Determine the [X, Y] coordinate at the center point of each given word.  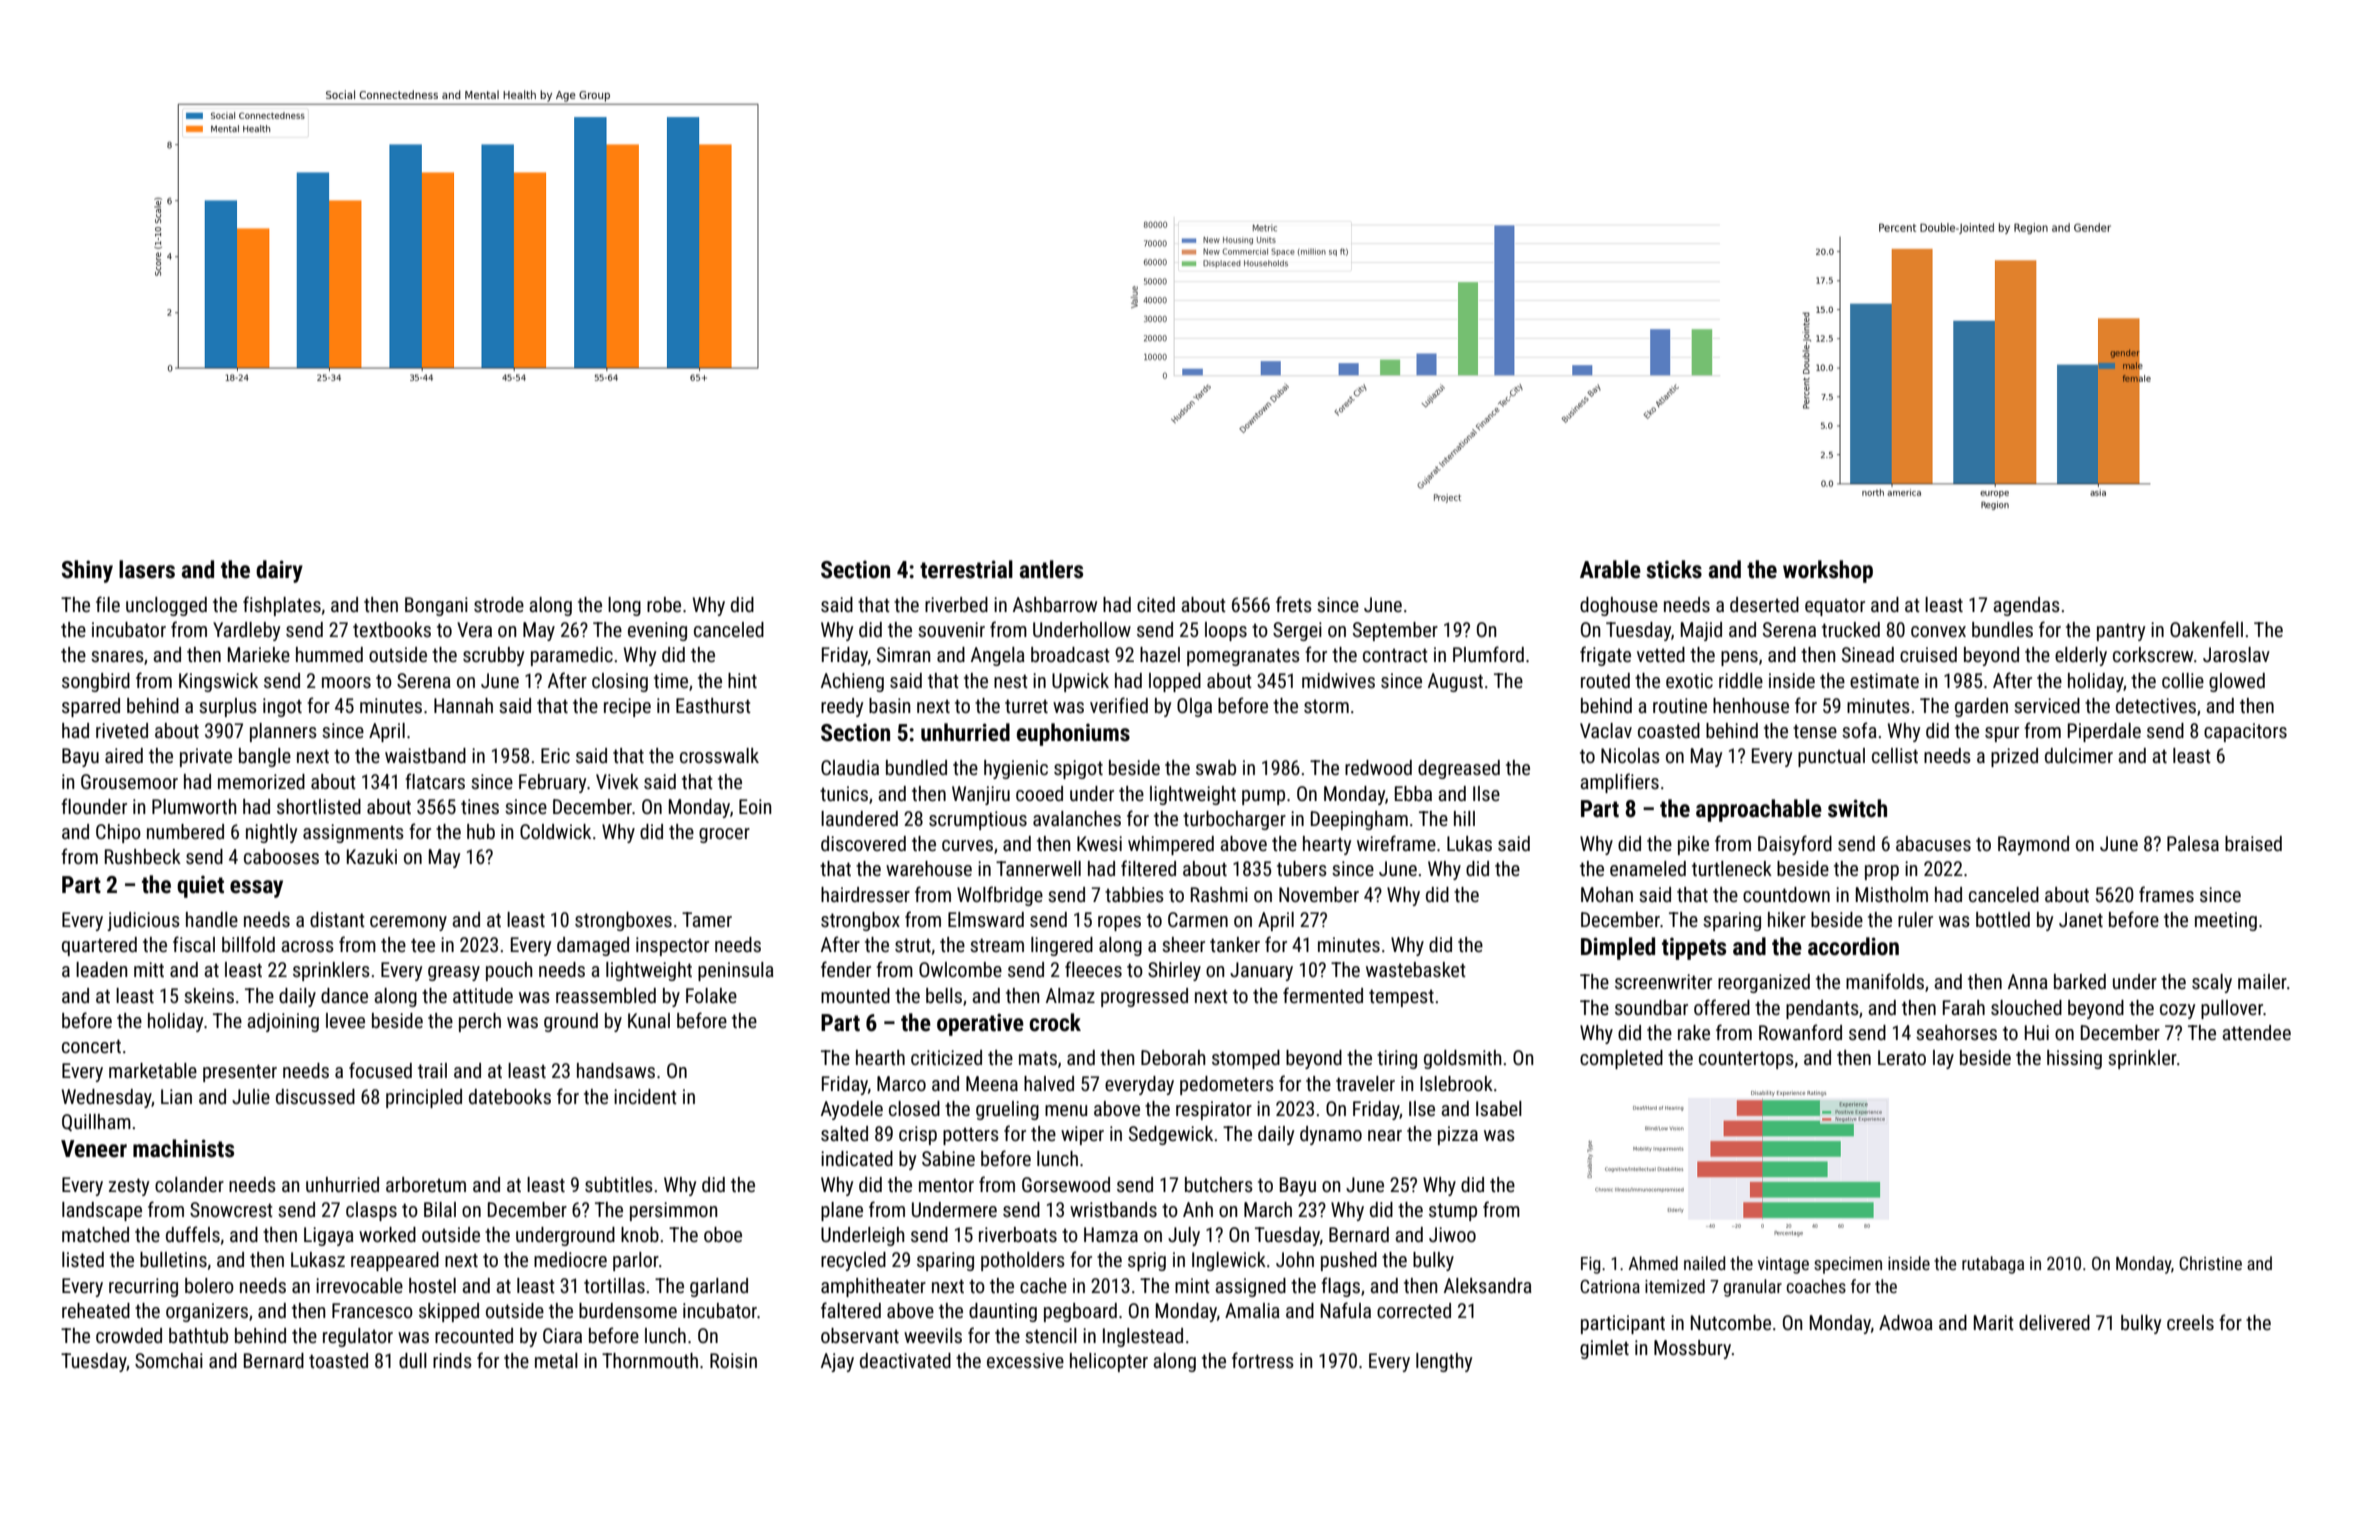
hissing [2074, 1059]
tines [480, 806]
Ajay [837, 1362]
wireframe [1396, 843]
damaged [593, 946]
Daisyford [1795, 845]
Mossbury [1692, 1349]
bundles [2002, 629]
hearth [880, 1057]
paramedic [572, 656]
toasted [338, 1360]
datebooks [510, 1096]
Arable [1610, 569]
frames [2166, 894]
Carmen [1198, 919]
